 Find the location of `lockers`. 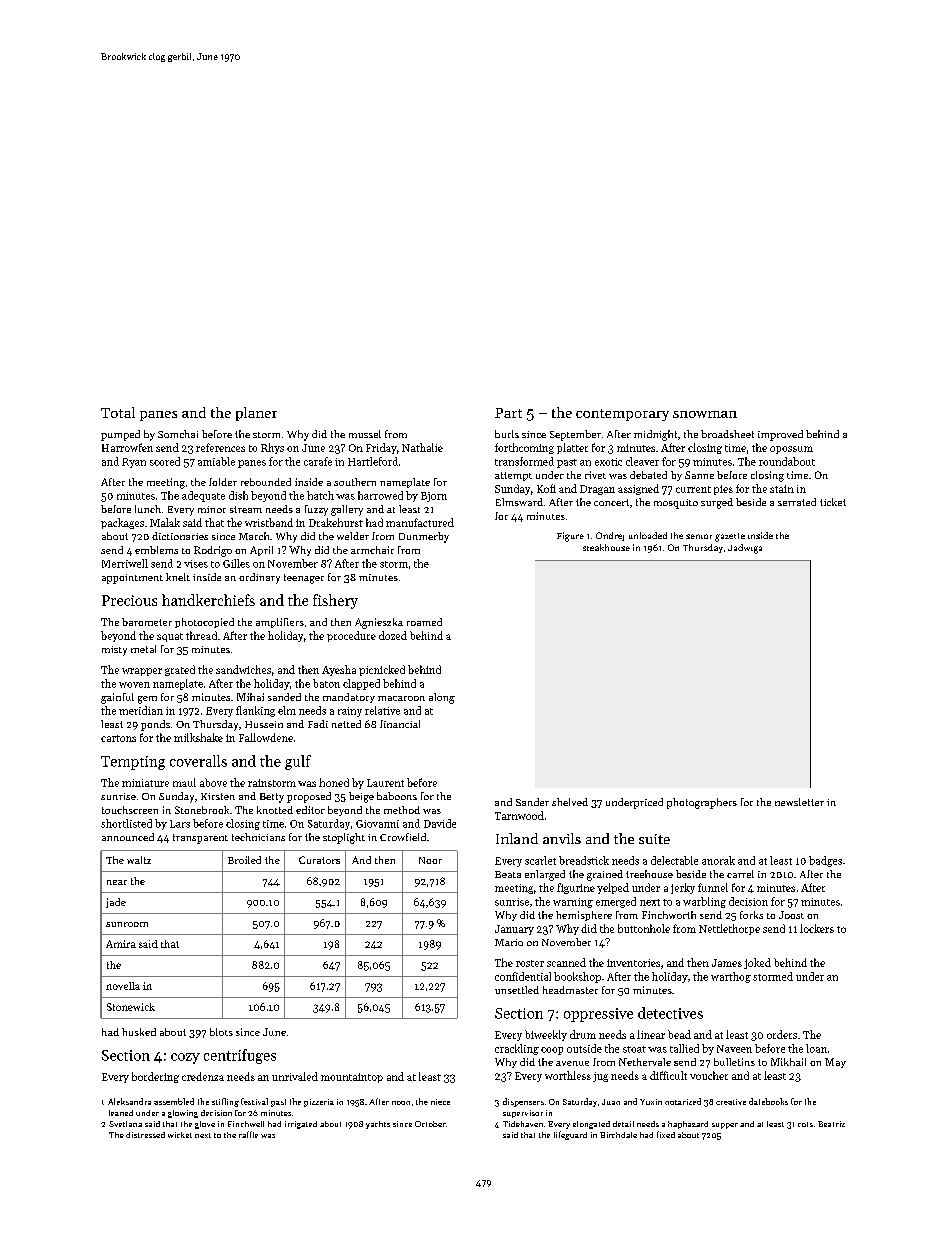

lockers is located at coordinates (817, 928).
